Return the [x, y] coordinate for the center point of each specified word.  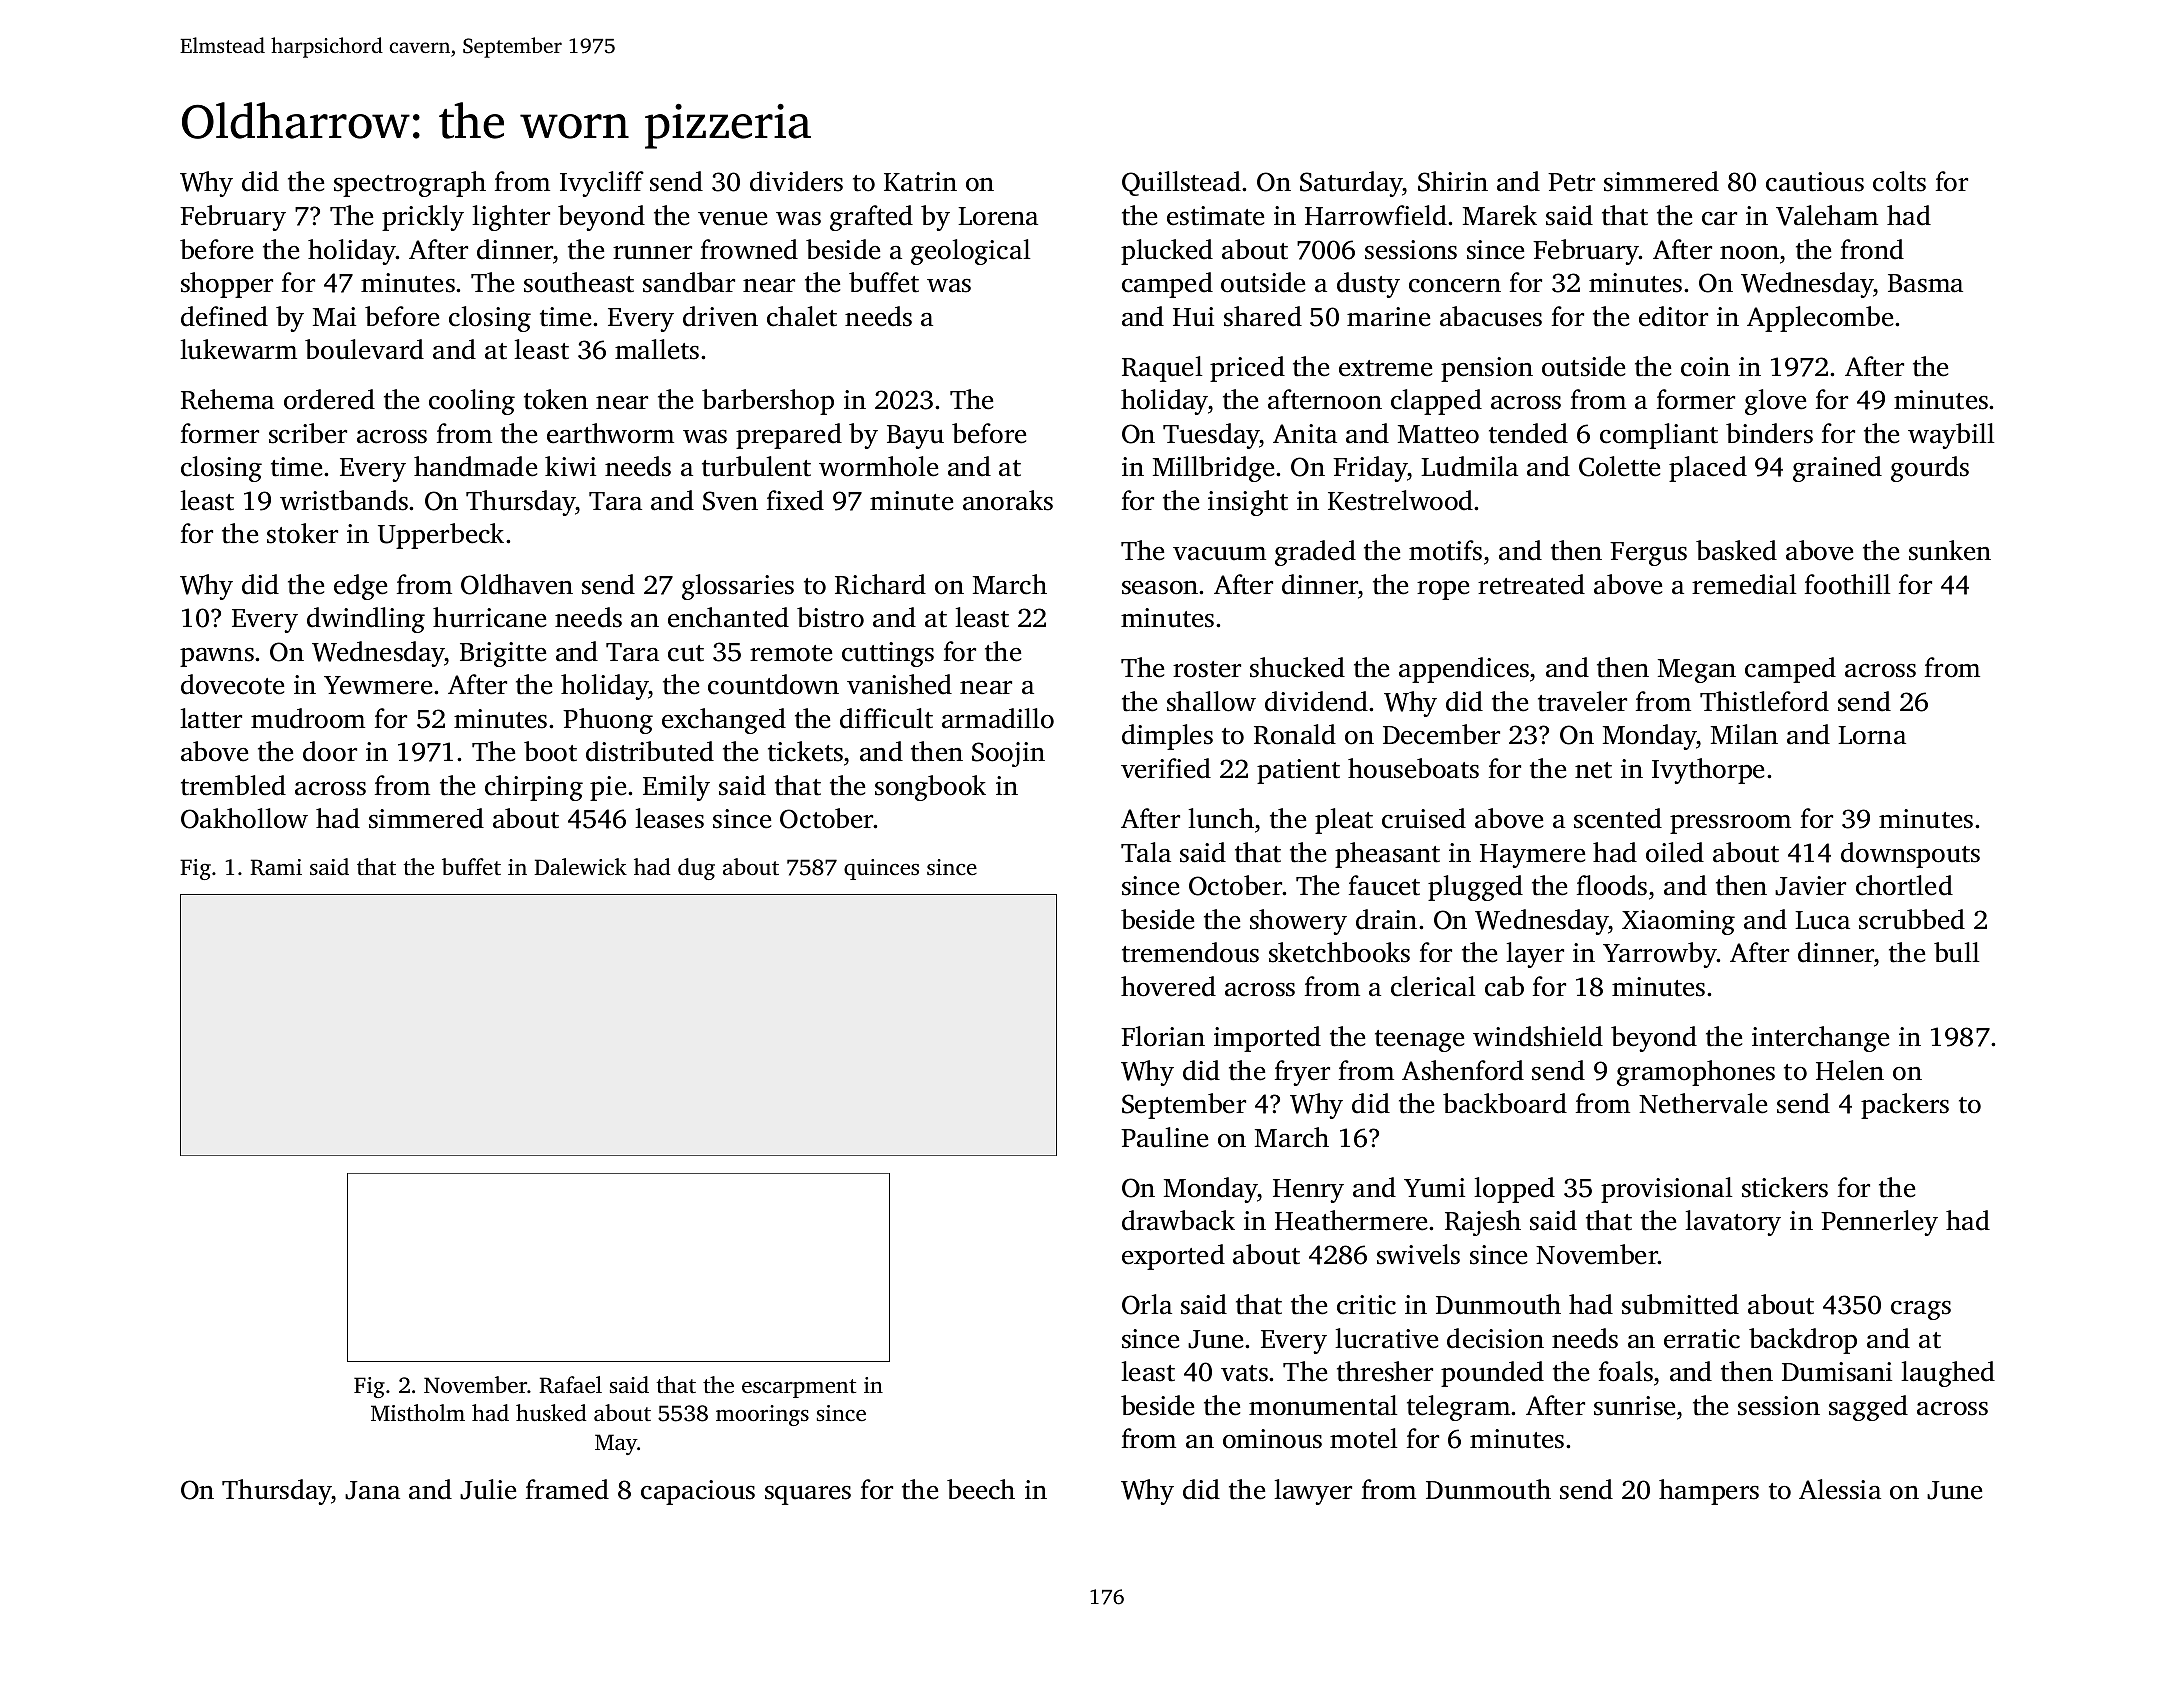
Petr [1571, 182]
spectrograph [410, 184]
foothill [1848, 584]
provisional [1667, 1190]
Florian [1163, 1036]
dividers [796, 181]
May [616, 1444]
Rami [276, 867]
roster [1207, 669]
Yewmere [378, 685]
